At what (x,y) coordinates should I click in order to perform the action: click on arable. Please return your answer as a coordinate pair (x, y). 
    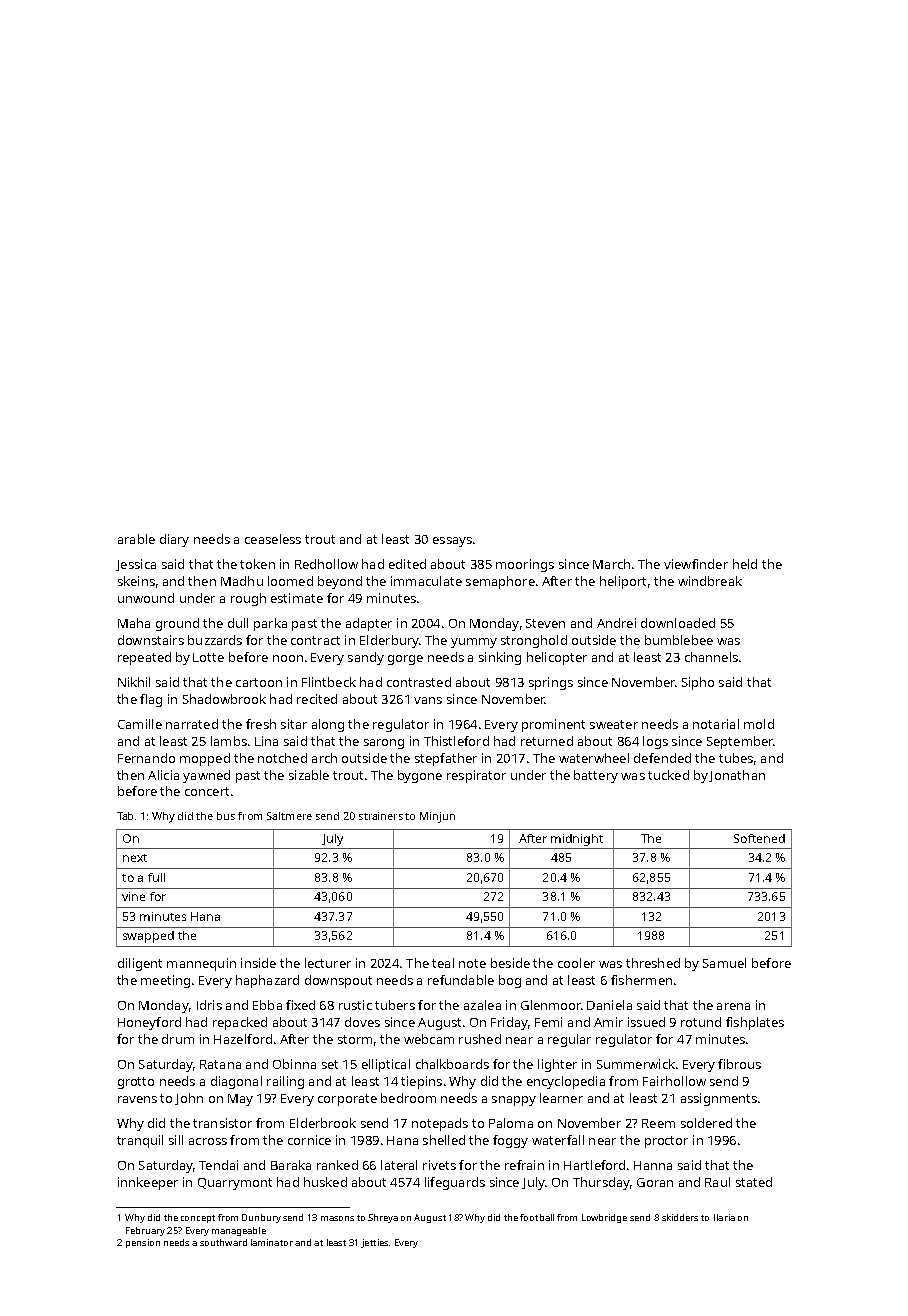
    Looking at the image, I should click on (136, 539).
